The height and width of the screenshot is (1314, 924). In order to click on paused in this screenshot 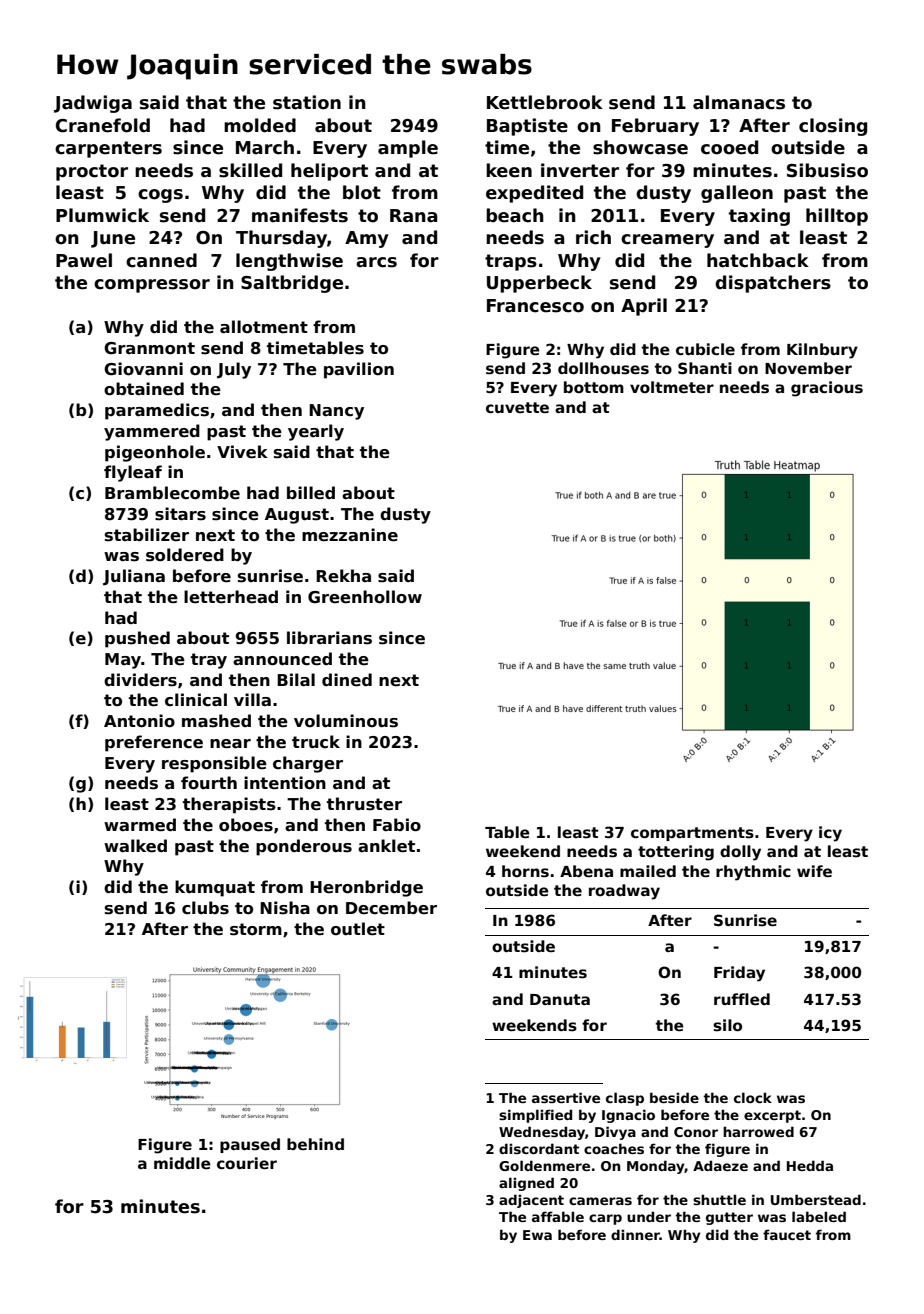, I will do `click(250, 1145)`.
